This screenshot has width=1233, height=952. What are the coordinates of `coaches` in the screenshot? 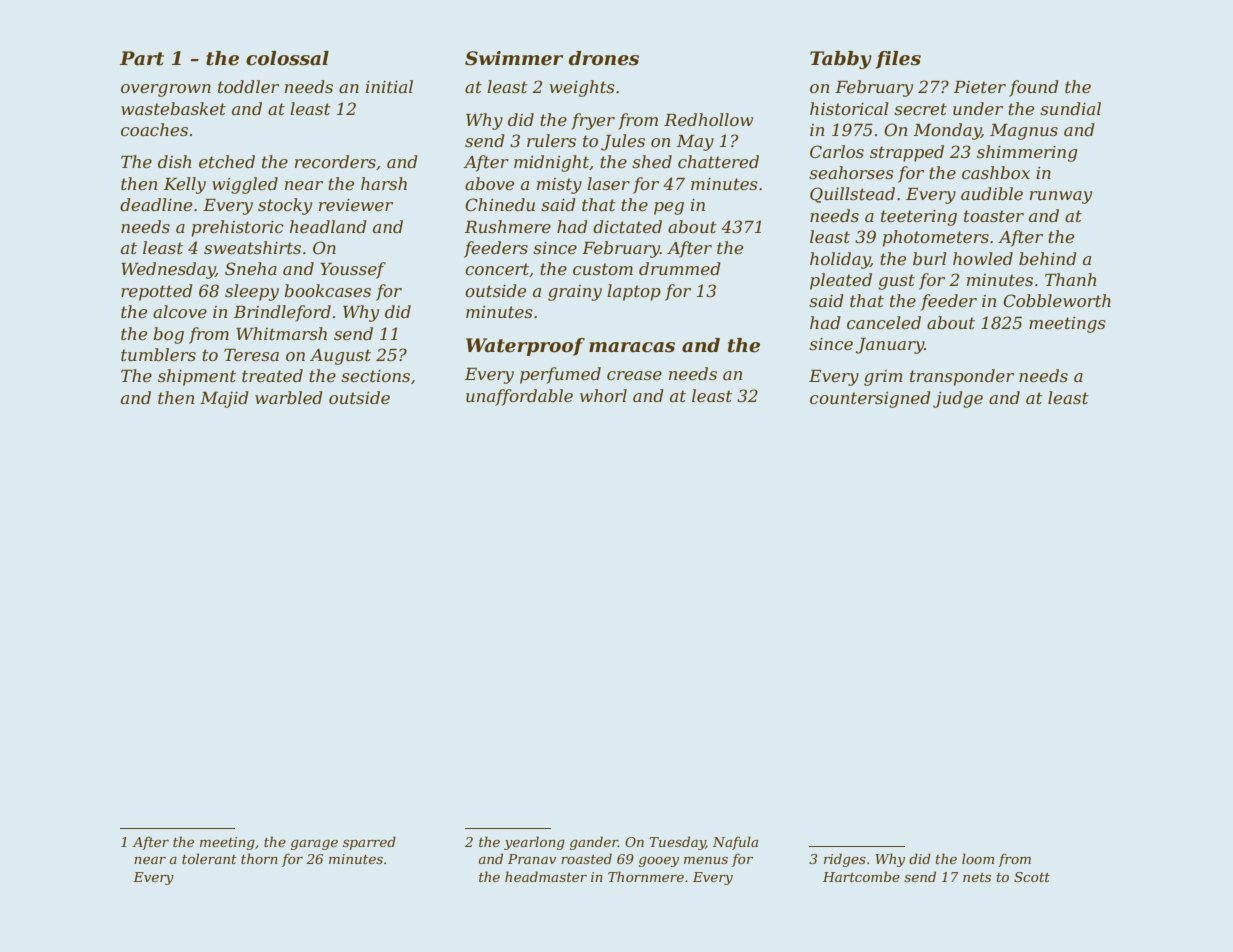 It's located at (154, 129).
